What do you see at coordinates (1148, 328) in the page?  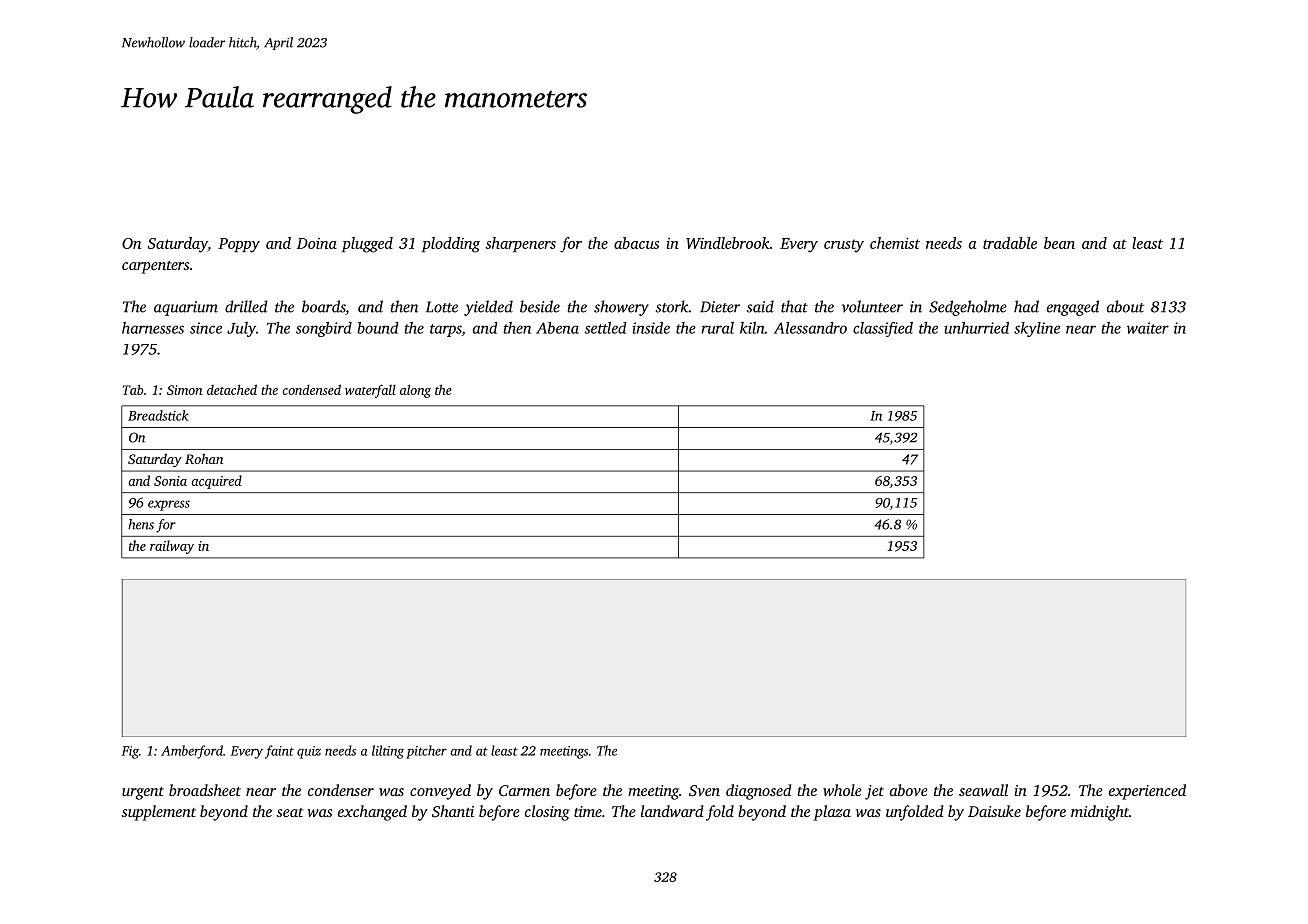 I see `waiter` at bounding box center [1148, 328].
